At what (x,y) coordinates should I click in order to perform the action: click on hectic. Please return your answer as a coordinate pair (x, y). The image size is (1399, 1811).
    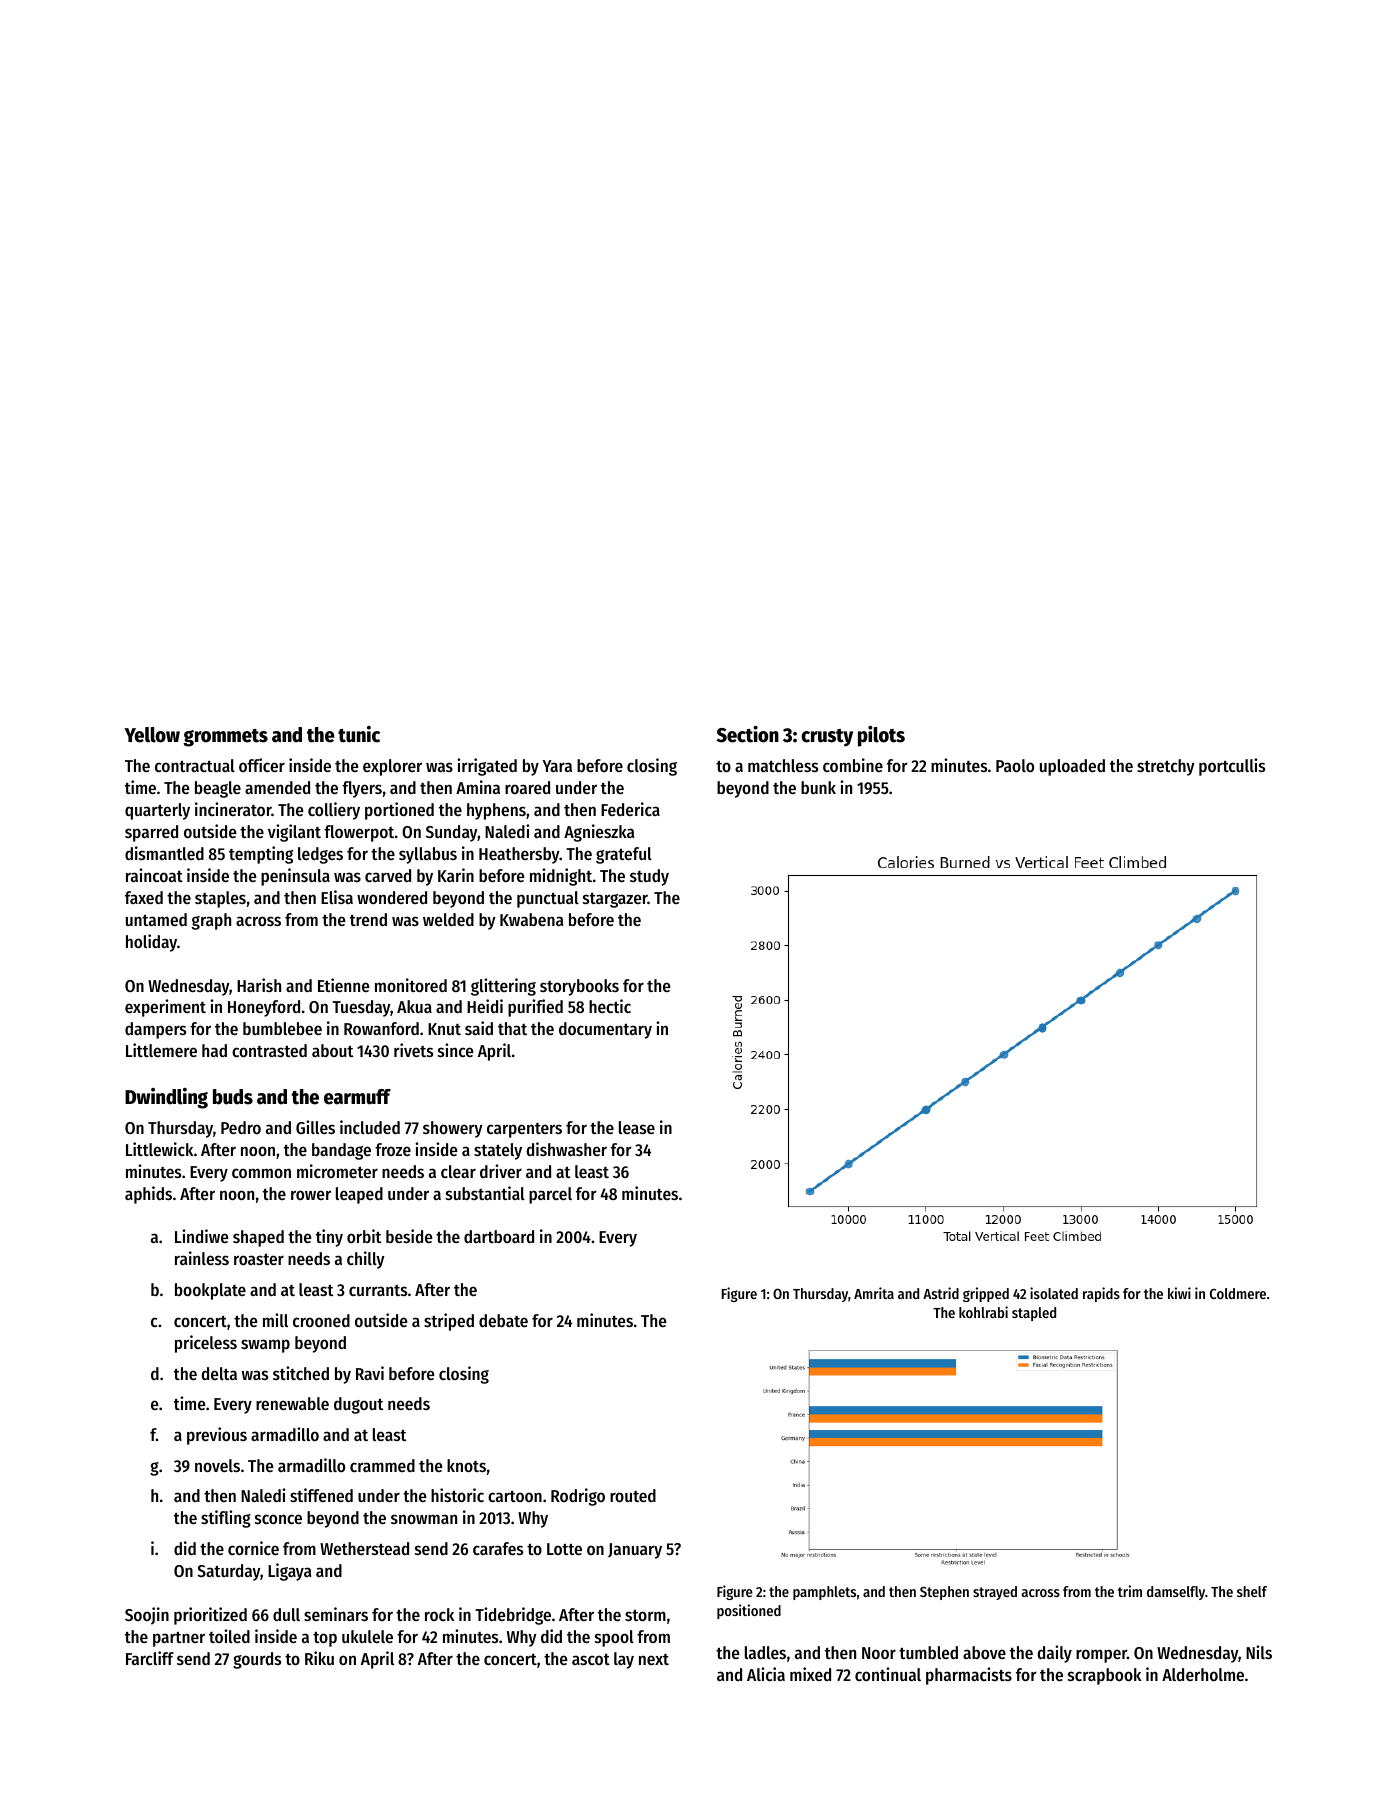
    Looking at the image, I should click on (610, 1006).
